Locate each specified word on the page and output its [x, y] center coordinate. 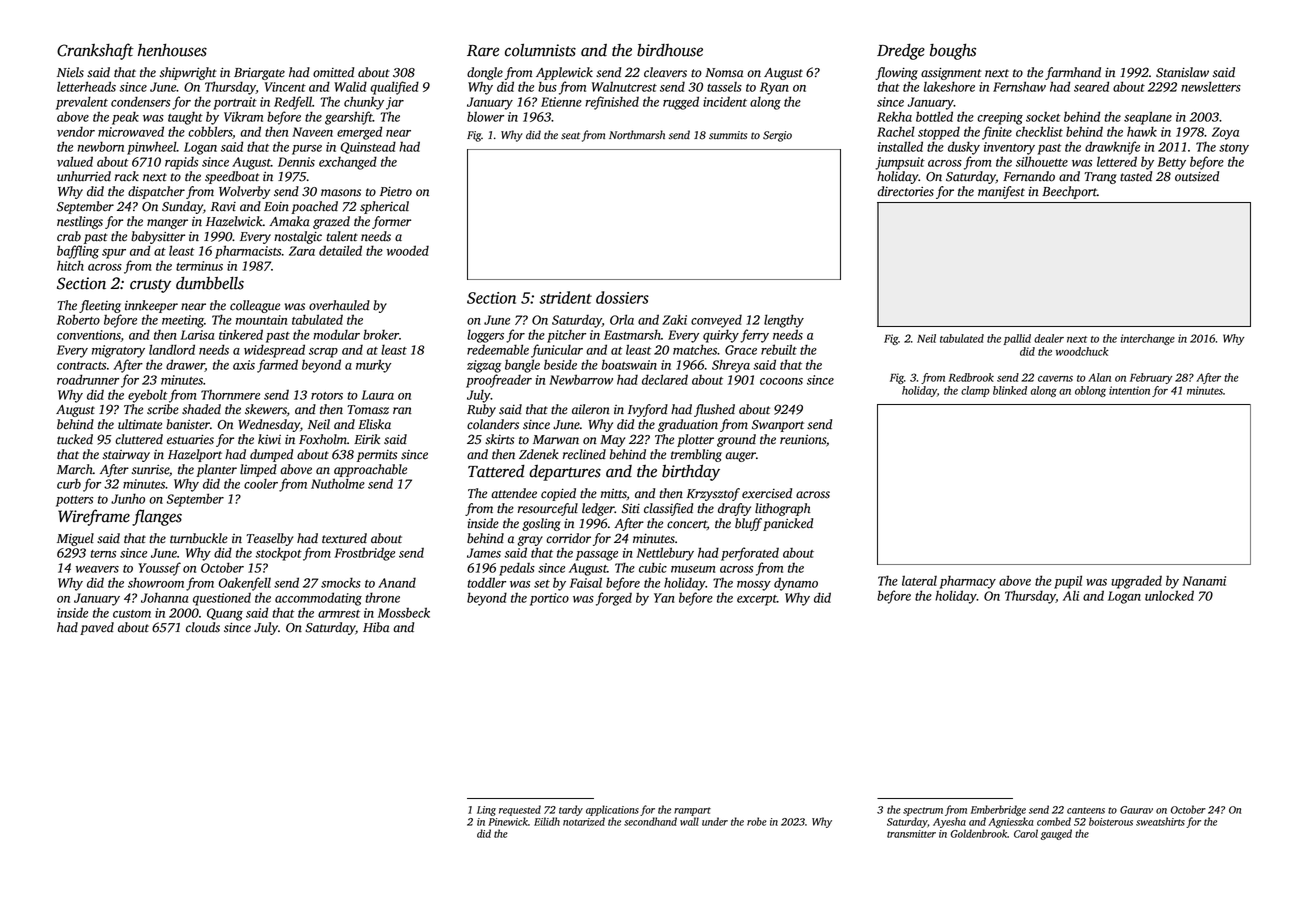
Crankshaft [95, 51]
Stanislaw [1182, 72]
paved [97, 628]
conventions [89, 336]
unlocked [1169, 595]
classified [668, 509]
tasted [1136, 176]
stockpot [278, 554]
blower [485, 116]
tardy [571, 810]
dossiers [622, 297]
